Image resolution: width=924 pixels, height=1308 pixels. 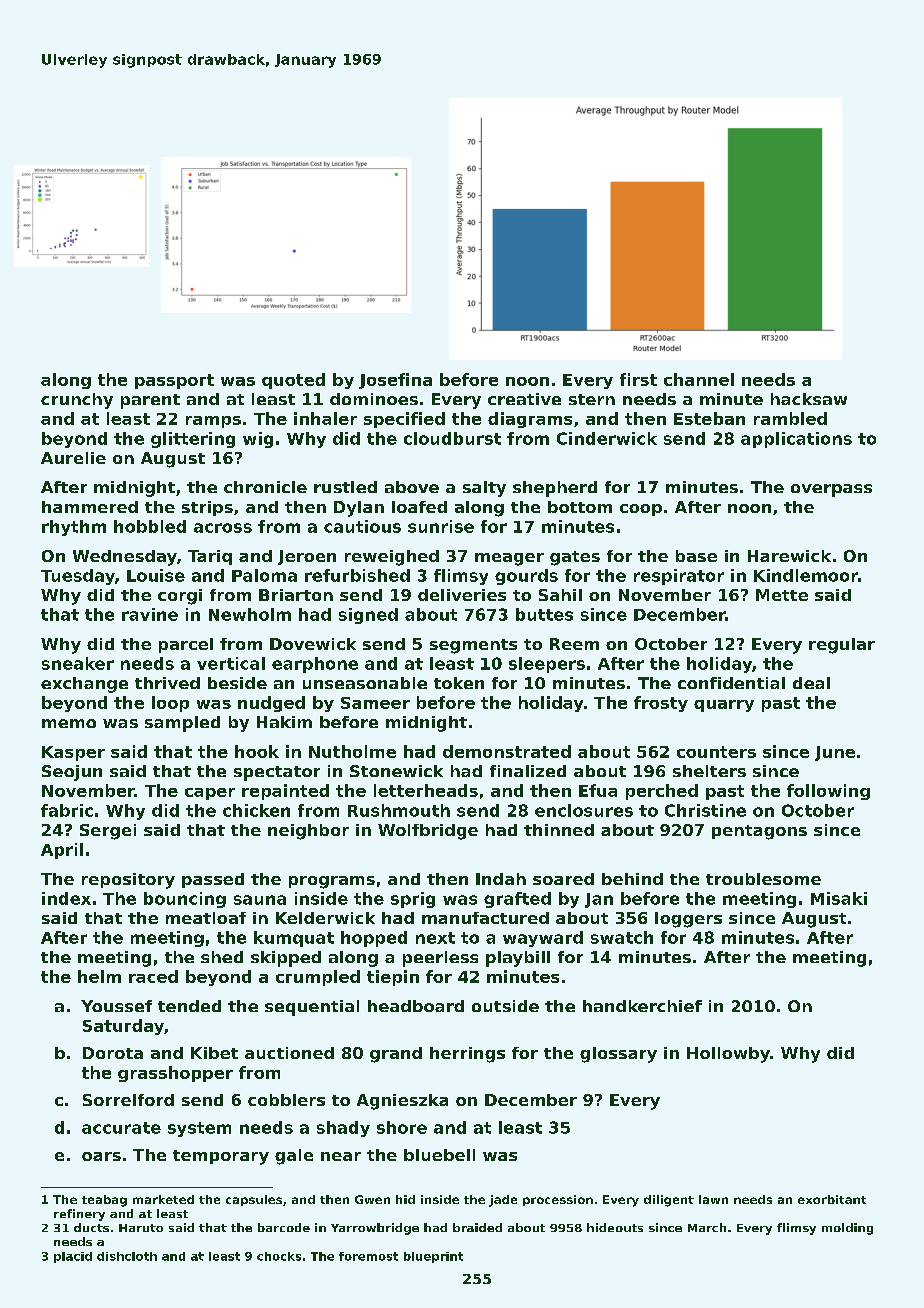 What do you see at coordinates (543, 939) in the screenshot?
I see `wayward` at bounding box center [543, 939].
